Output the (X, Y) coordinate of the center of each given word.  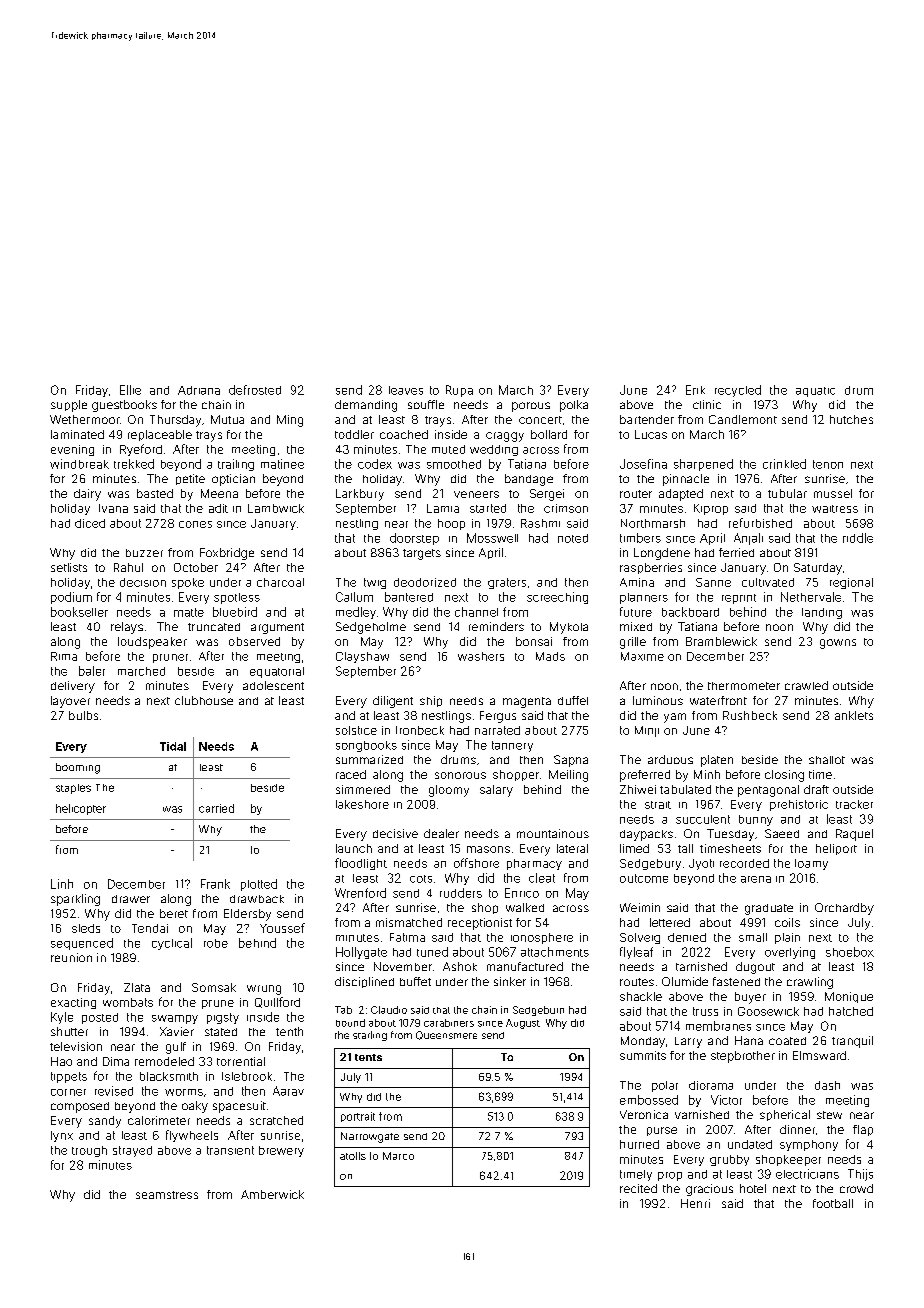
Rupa (459, 391)
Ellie (130, 390)
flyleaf (636, 953)
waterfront (718, 700)
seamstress (167, 1195)
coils (787, 922)
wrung (264, 990)
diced (90, 523)
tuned (432, 952)
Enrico (522, 893)
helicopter (81, 809)
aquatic (815, 392)
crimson (566, 508)
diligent (393, 702)
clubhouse (204, 700)
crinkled (784, 464)
